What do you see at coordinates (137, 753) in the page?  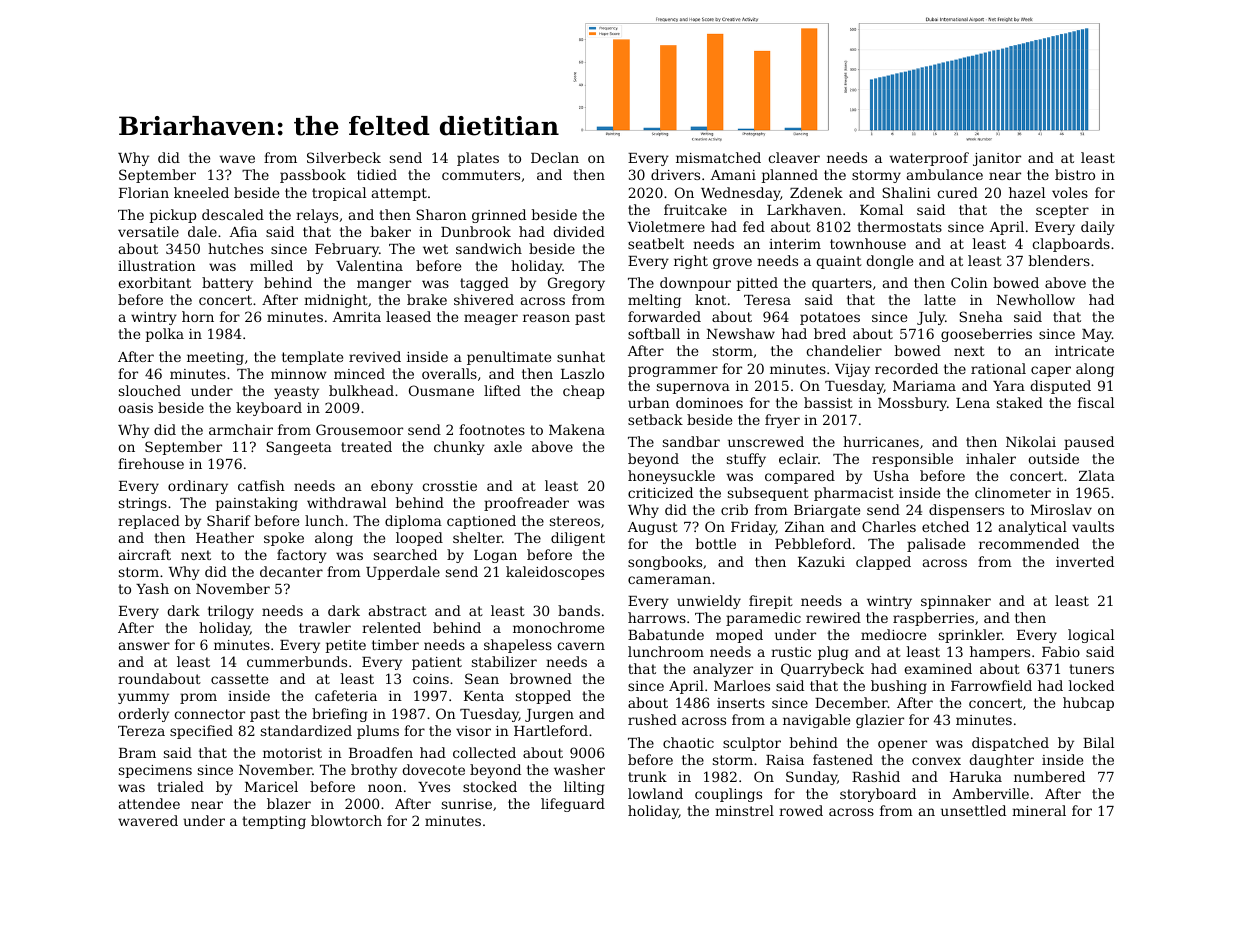 I see `Bram` at bounding box center [137, 753].
